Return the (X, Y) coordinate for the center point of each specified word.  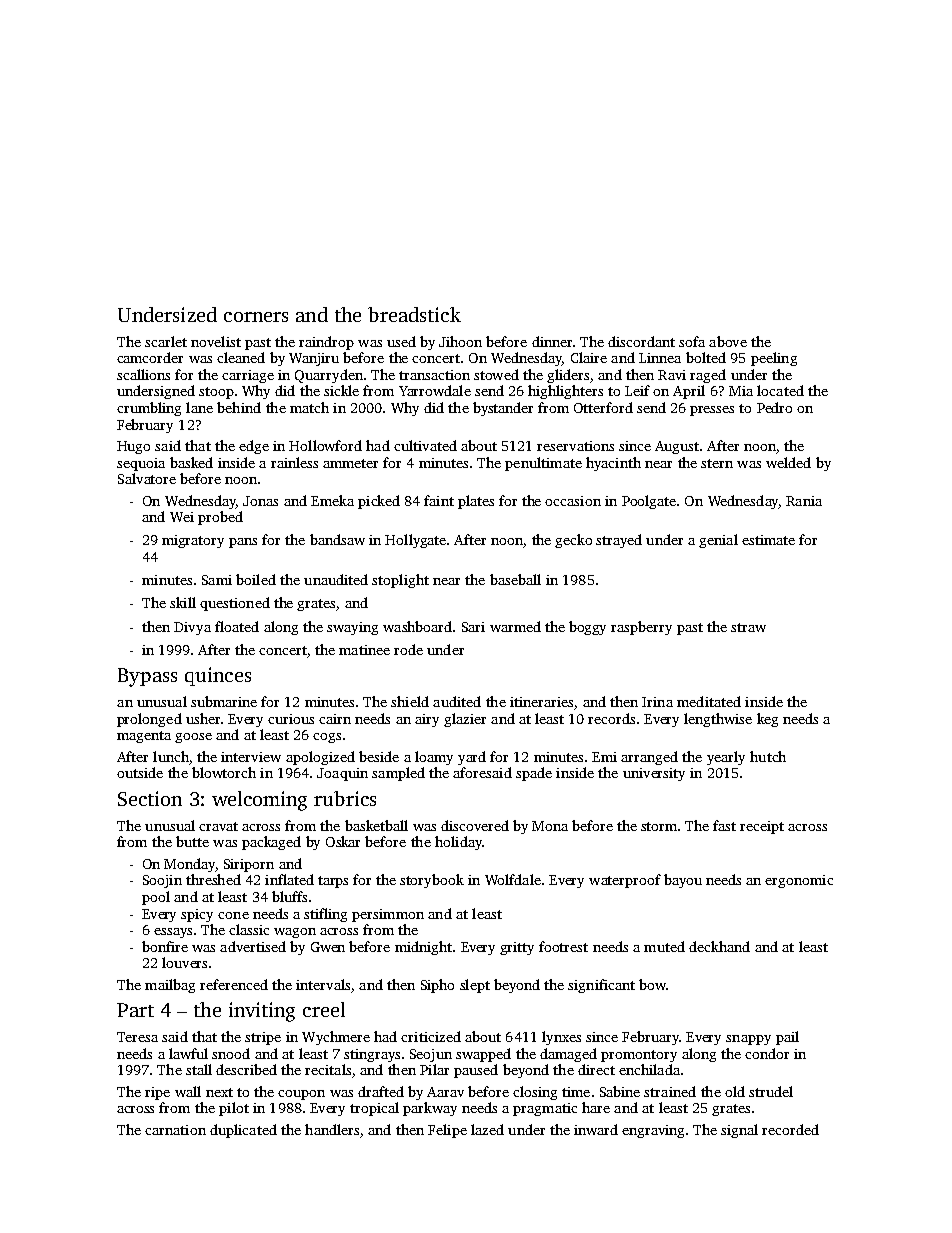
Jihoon (460, 341)
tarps (333, 882)
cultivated (425, 445)
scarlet (166, 341)
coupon (301, 1095)
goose (193, 738)
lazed (487, 1129)
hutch (768, 756)
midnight (423, 948)
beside (379, 756)
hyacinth (613, 464)
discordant (641, 341)
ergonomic (799, 881)
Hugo (133, 447)
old (735, 1091)
